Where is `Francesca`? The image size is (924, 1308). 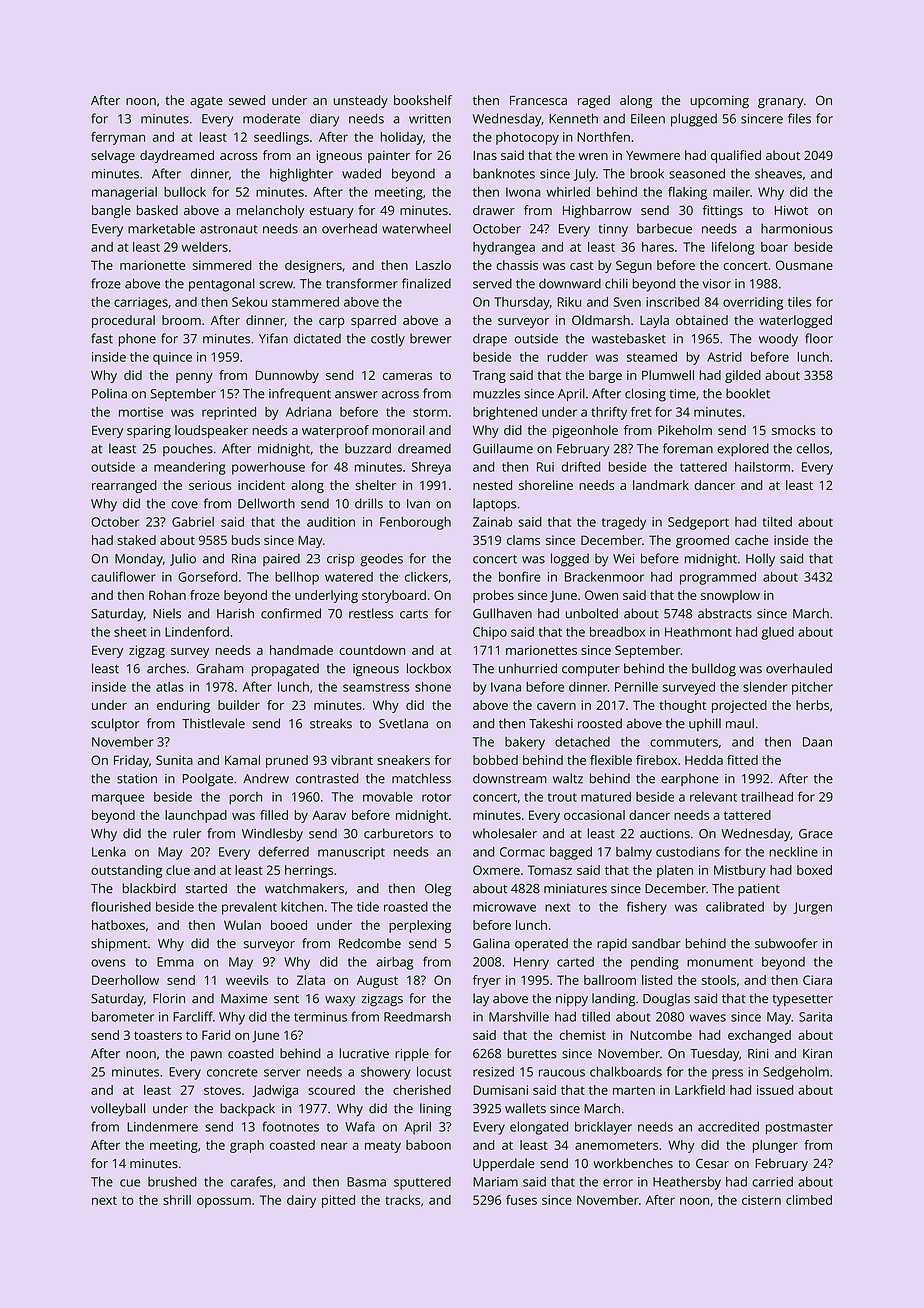
Francesca is located at coordinates (538, 100).
